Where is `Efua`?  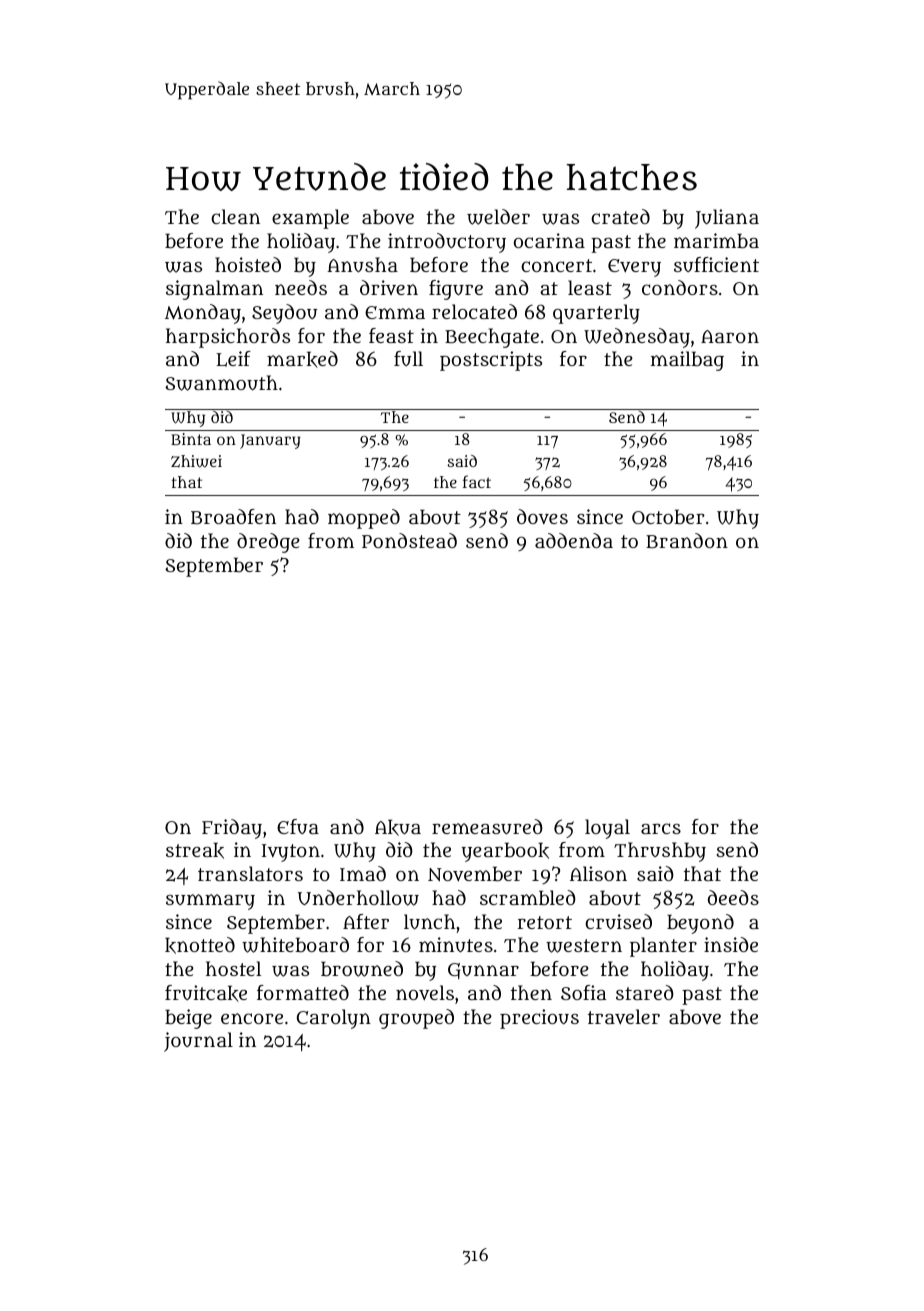 Efua is located at coordinates (298, 826).
